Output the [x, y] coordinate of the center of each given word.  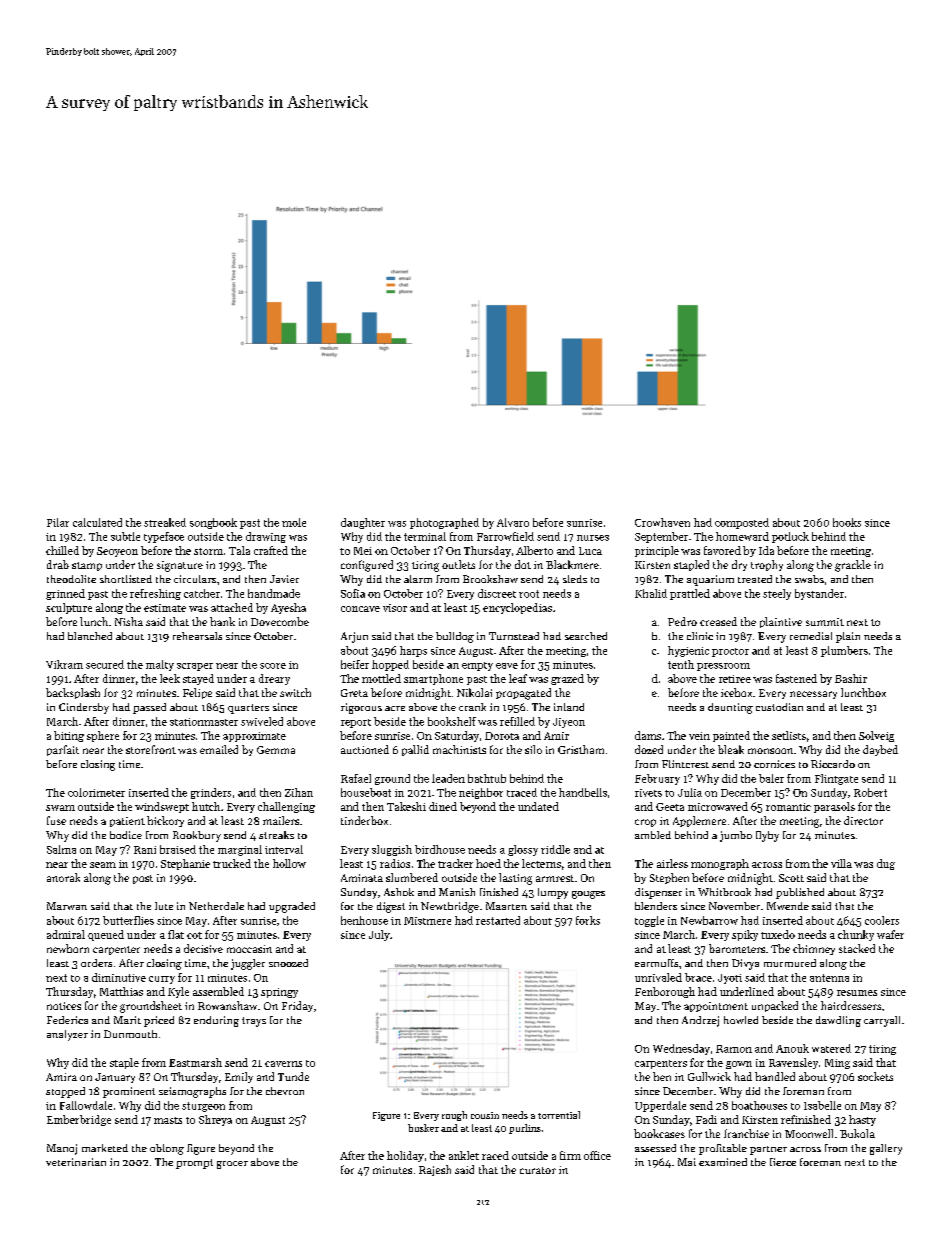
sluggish [392, 850]
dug [886, 864]
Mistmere [427, 921]
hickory [165, 821]
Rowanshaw [227, 1005]
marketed [105, 1148]
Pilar [58, 522]
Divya [745, 964]
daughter [363, 523]
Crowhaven [662, 522]
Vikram [64, 664]
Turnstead [514, 636]
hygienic [688, 651]
